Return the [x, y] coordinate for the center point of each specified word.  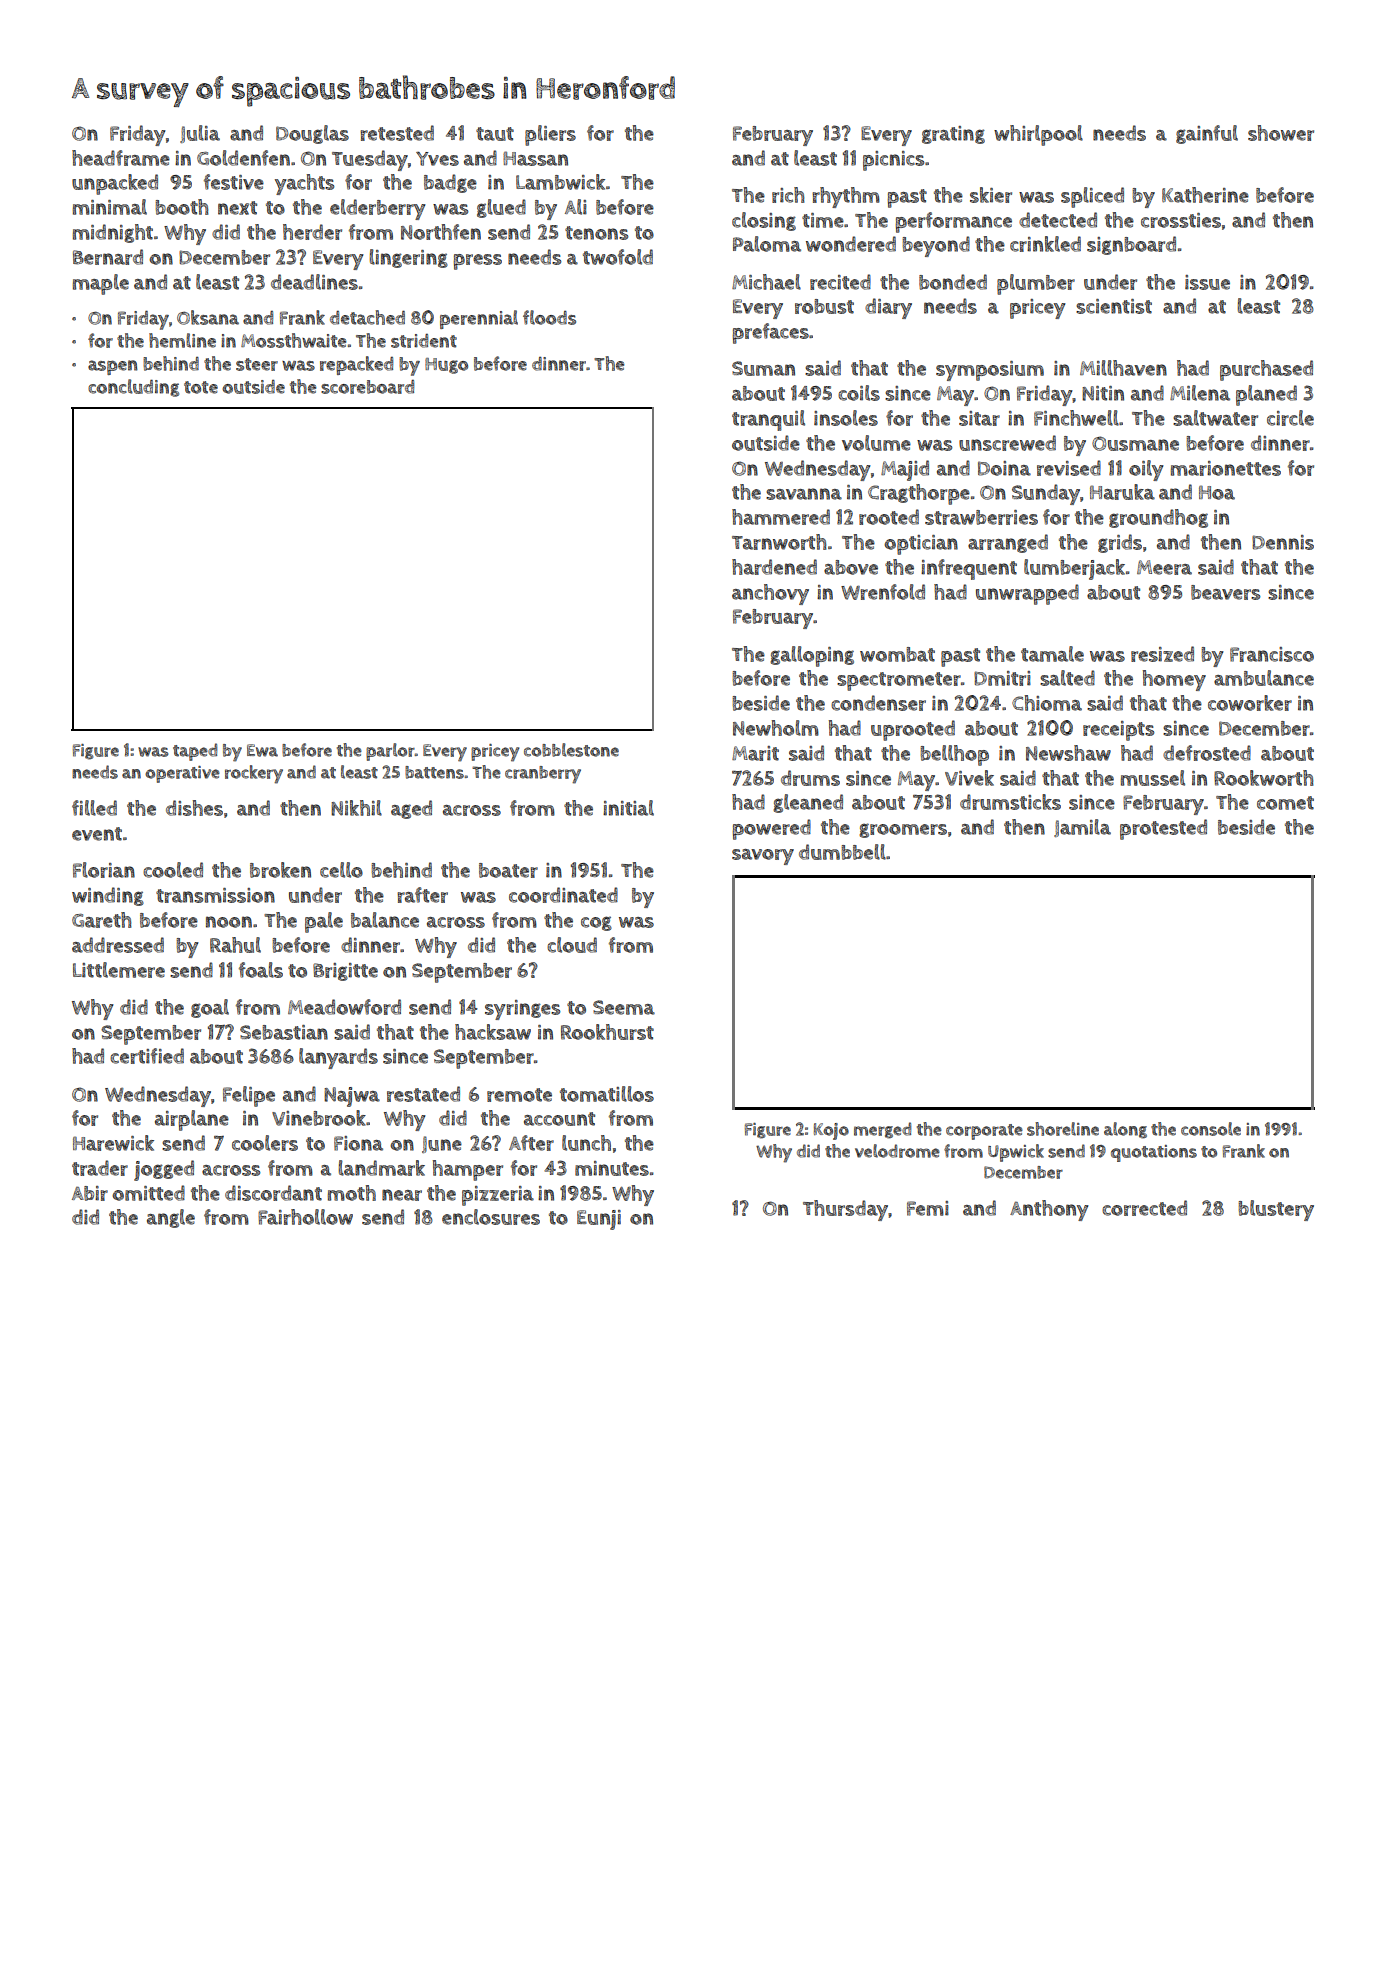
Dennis [1283, 542]
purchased [1266, 370]
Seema [624, 1007]
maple [101, 284]
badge [450, 183]
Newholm [776, 728]
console [1211, 1129]
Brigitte [345, 972]
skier [991, 195]
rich [788, 195]
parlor [390, 752]
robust [824, 306]
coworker [1250, 703]
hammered [781, 517]
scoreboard [367, 387]
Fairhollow [305, 1217]
